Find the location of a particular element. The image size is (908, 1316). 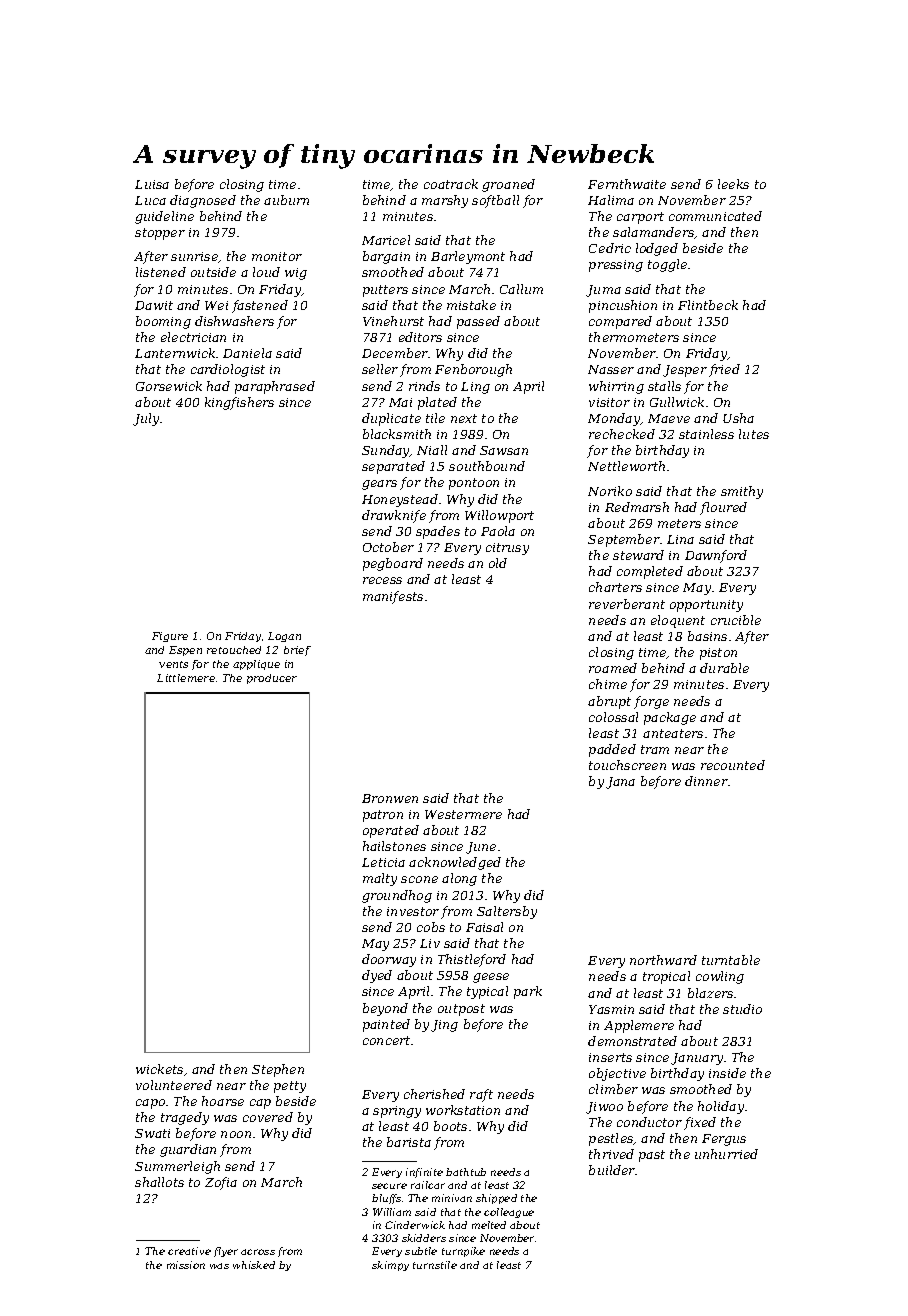

old is located at coordinates (498, 563).
